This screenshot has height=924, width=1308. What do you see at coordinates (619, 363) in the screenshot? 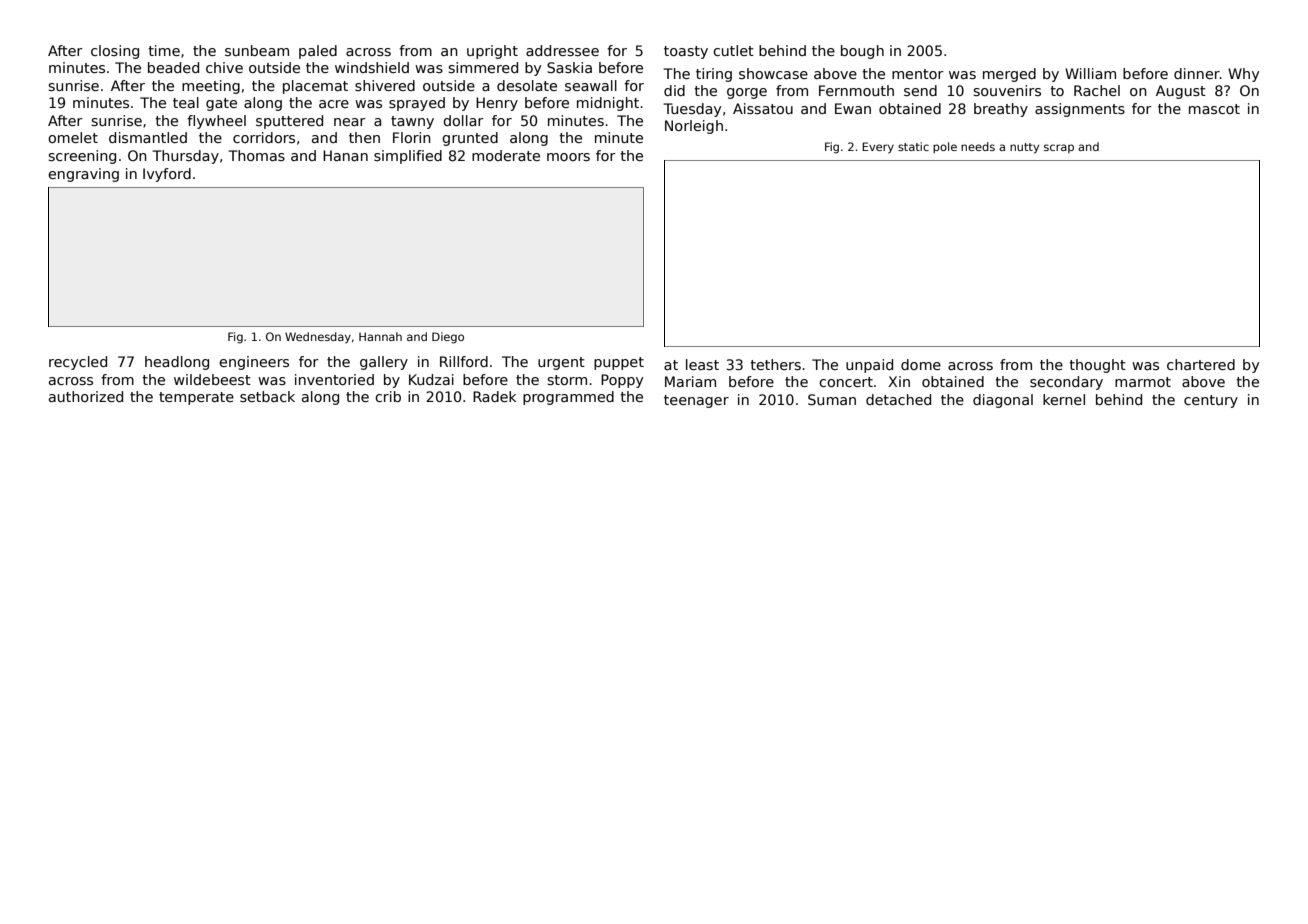
I see `puppet` at bounding box center [619, 363].
